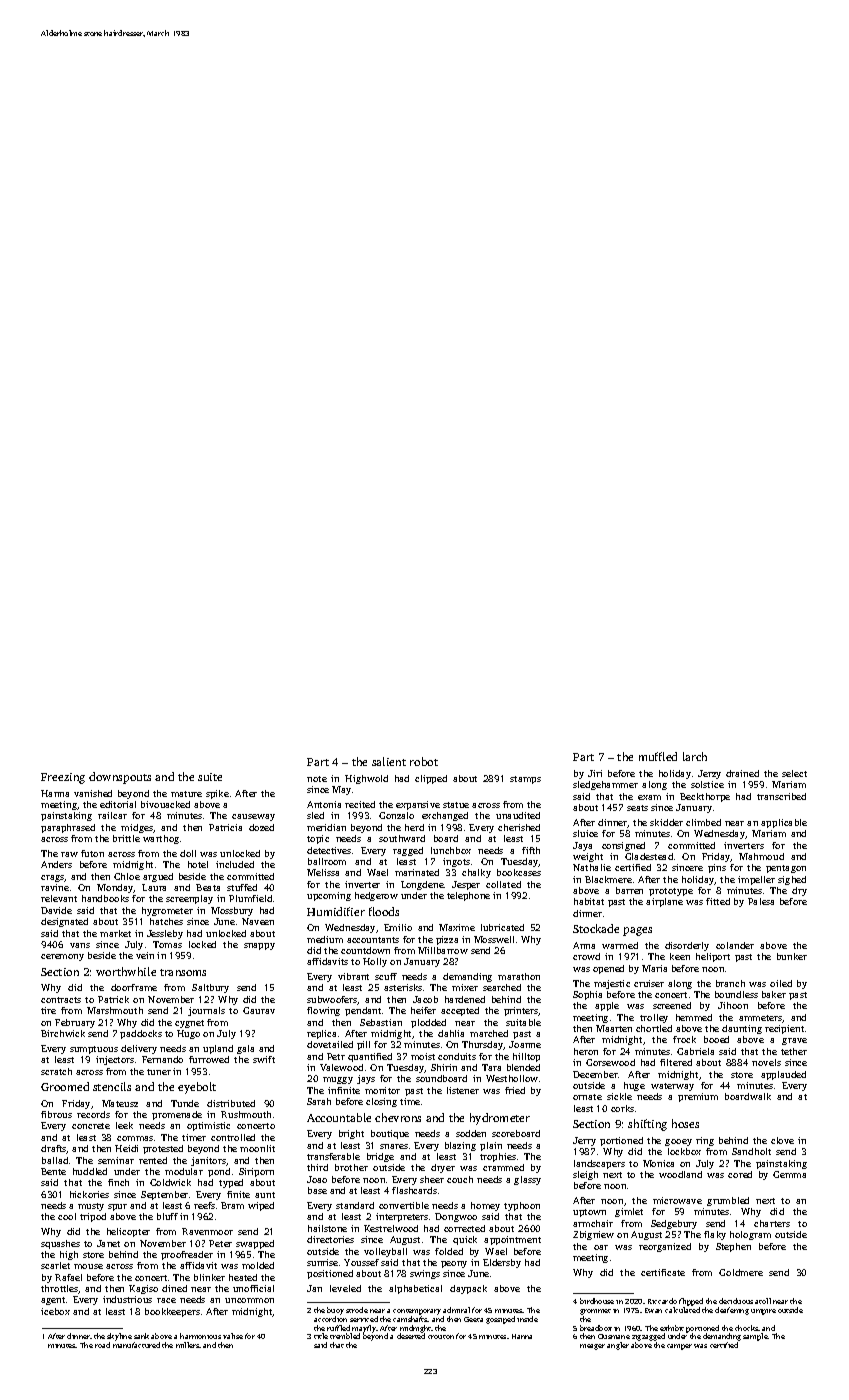 The height and width of the screenshot is (1400, 849). Describe the element at coordinates (666, 822) in the screenshot. I see `skidder` at that location.
